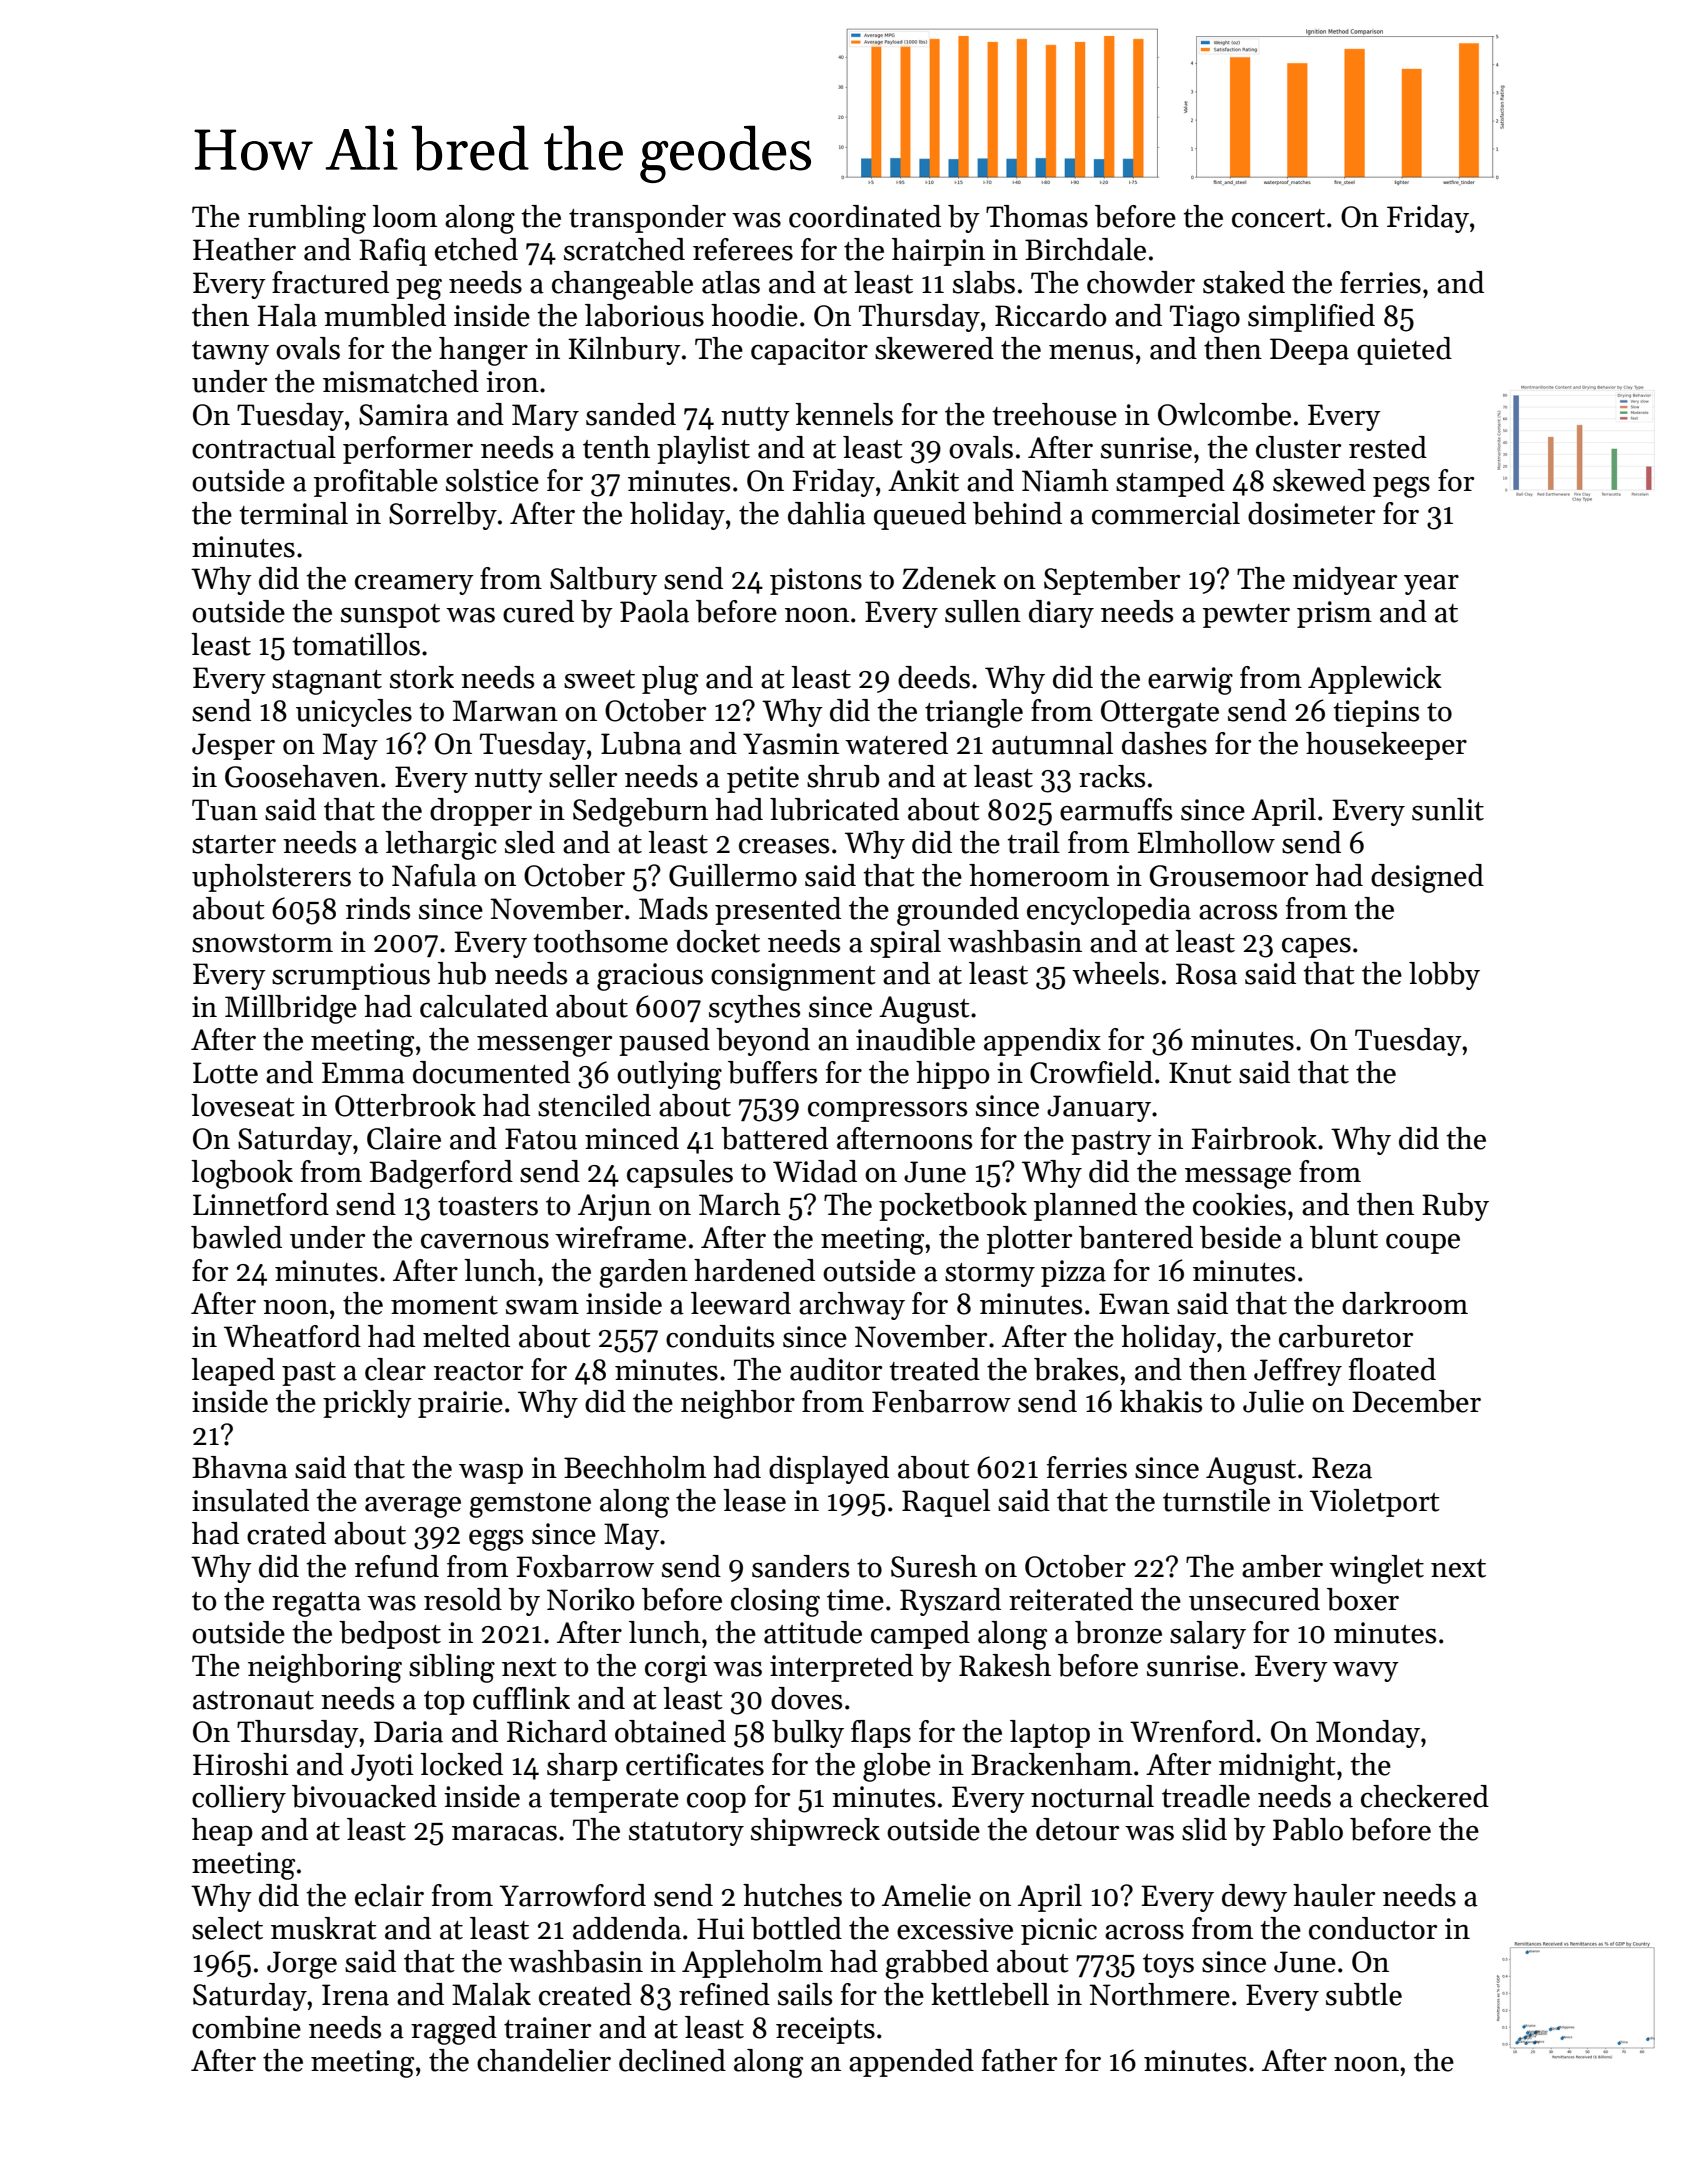 The image size is (1683, 2178). I want to click on Beechholm, so click(635, 1467).
